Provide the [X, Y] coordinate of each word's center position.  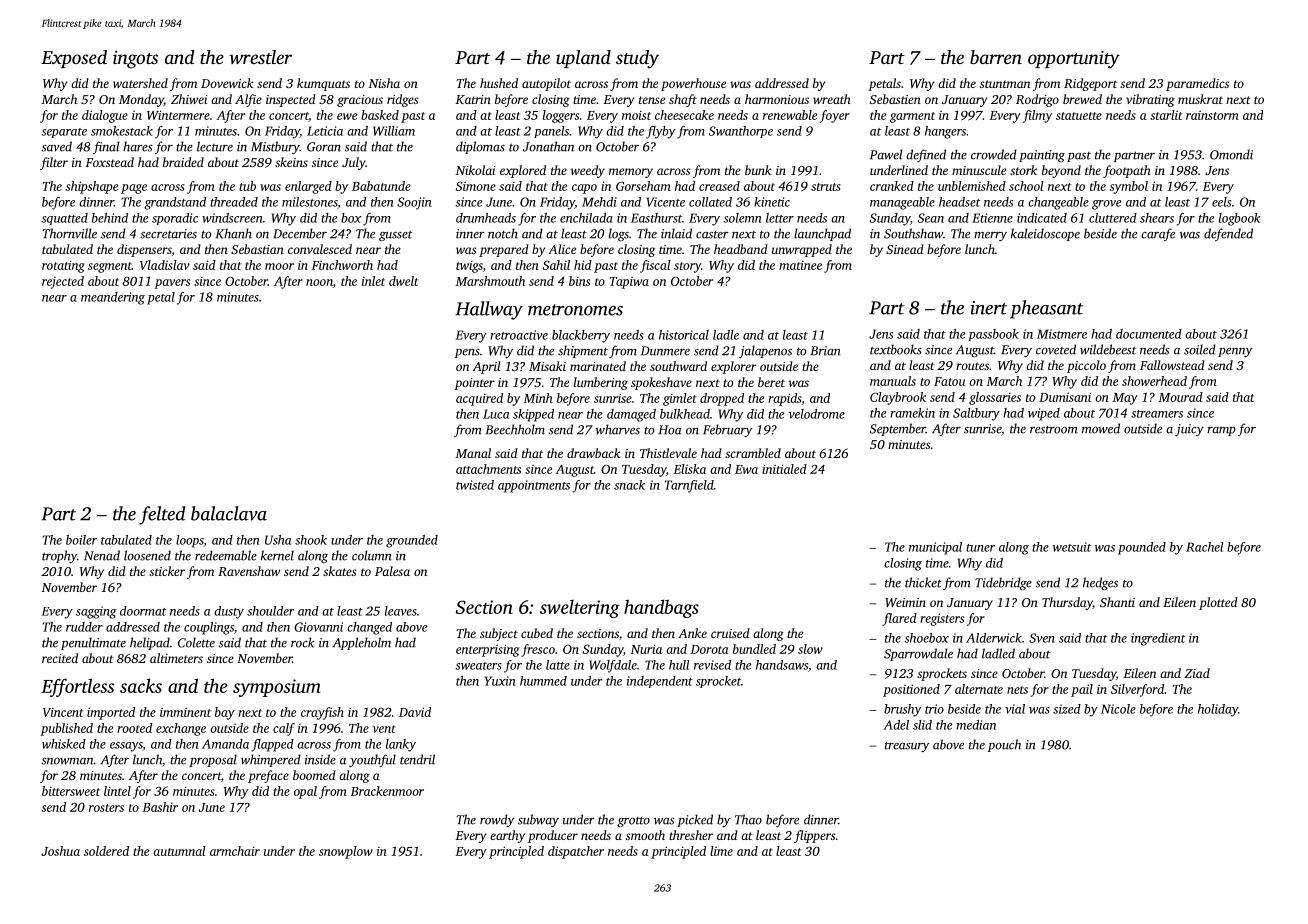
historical [684, 335]
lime [721, 851]
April [486, 367]
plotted [1218, 603]
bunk [758, 170]
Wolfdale [613, 666]
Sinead [905, 249]
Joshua [60, 851]
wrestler [260, 57]
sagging [96, 612]
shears [1157, 218]
